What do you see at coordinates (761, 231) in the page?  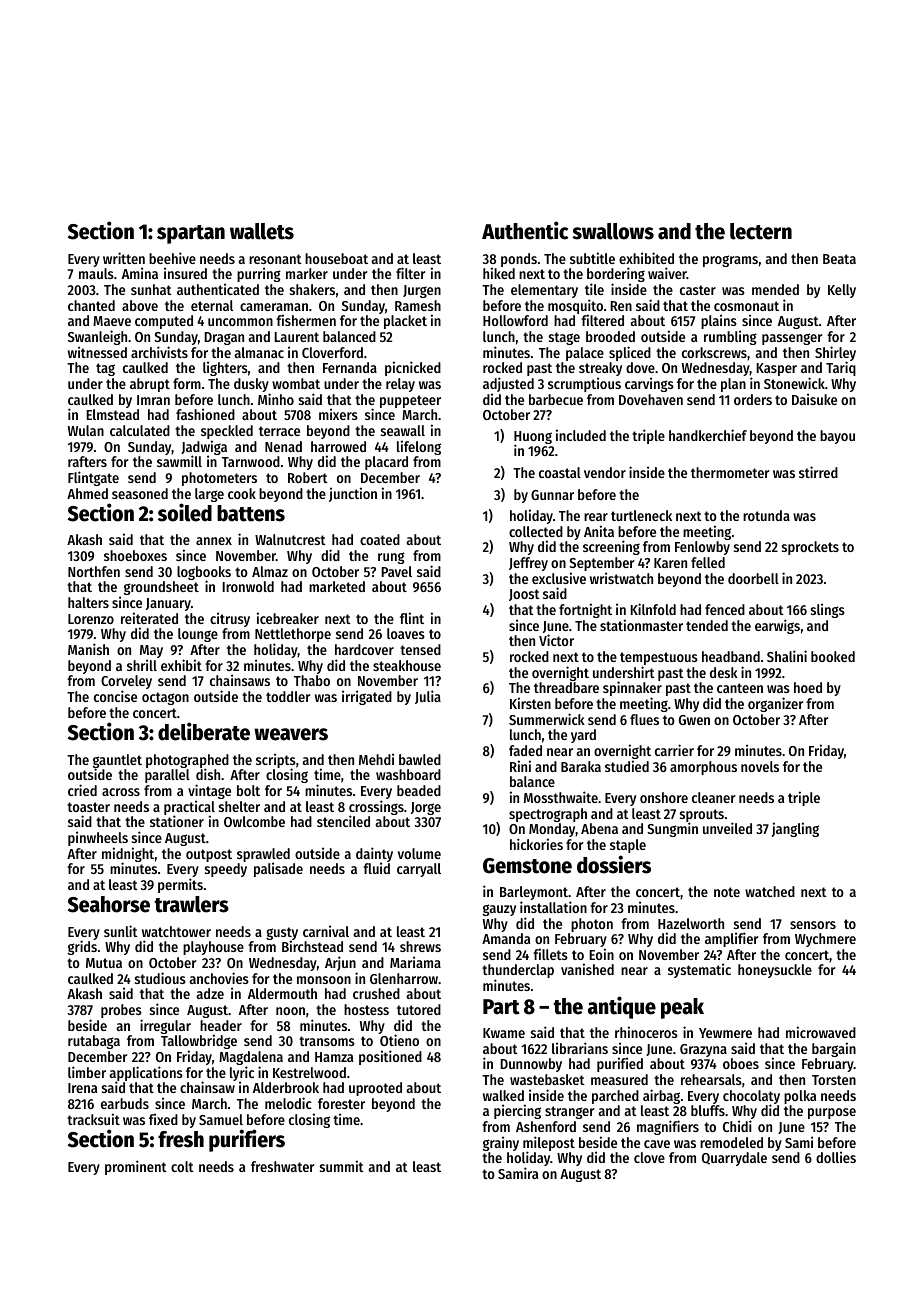 I see `lectern` at bounding box center [761, 231].
